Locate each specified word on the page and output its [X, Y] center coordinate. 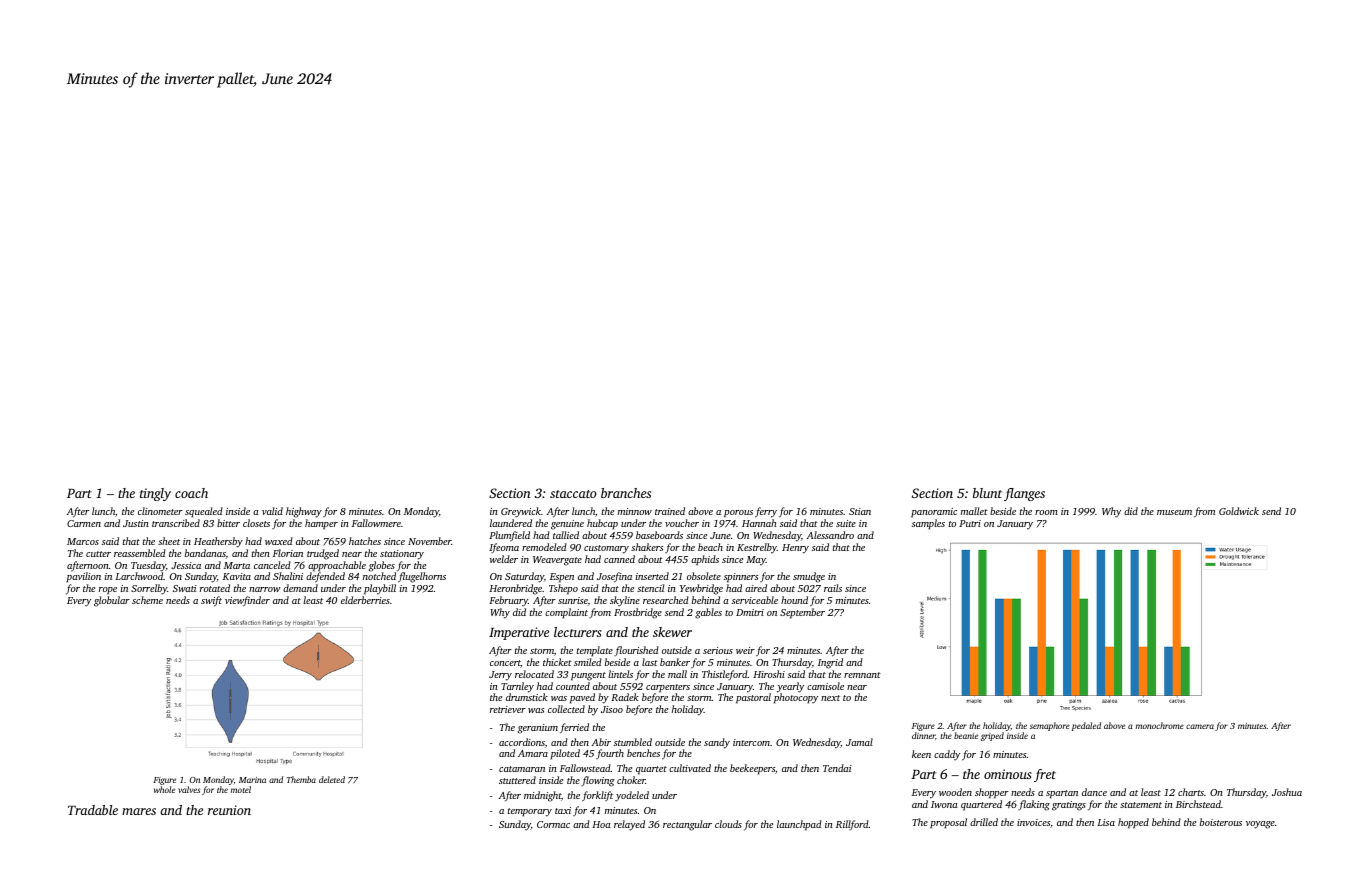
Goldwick [1239, 511]
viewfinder [247, 601]
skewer [672, 632]
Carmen [84, 523]
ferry [766, 512]
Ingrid [830, 663]
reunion [229, 810]
